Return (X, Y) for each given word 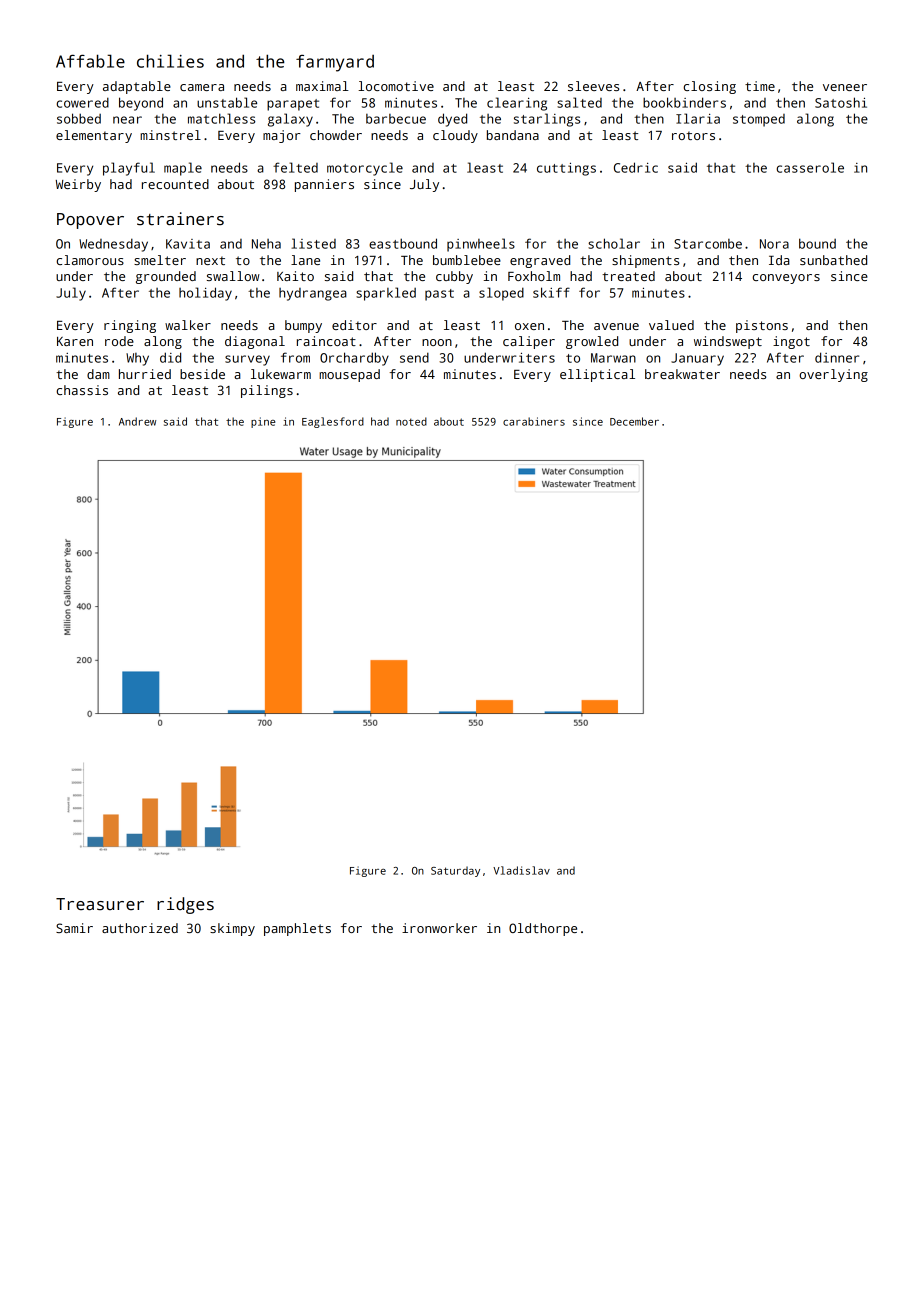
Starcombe (708, 244)
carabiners (534, 421)
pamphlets (297, 929)
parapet (293, 105)
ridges (185, 905)
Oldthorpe (543, 929)
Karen (75, 341)
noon (437, 342)
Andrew (137, 421)
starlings (547, 120)
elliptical (597, 375)
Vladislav (521, 870)
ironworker (439, 928)
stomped (759, 120)
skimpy (232, 929)
